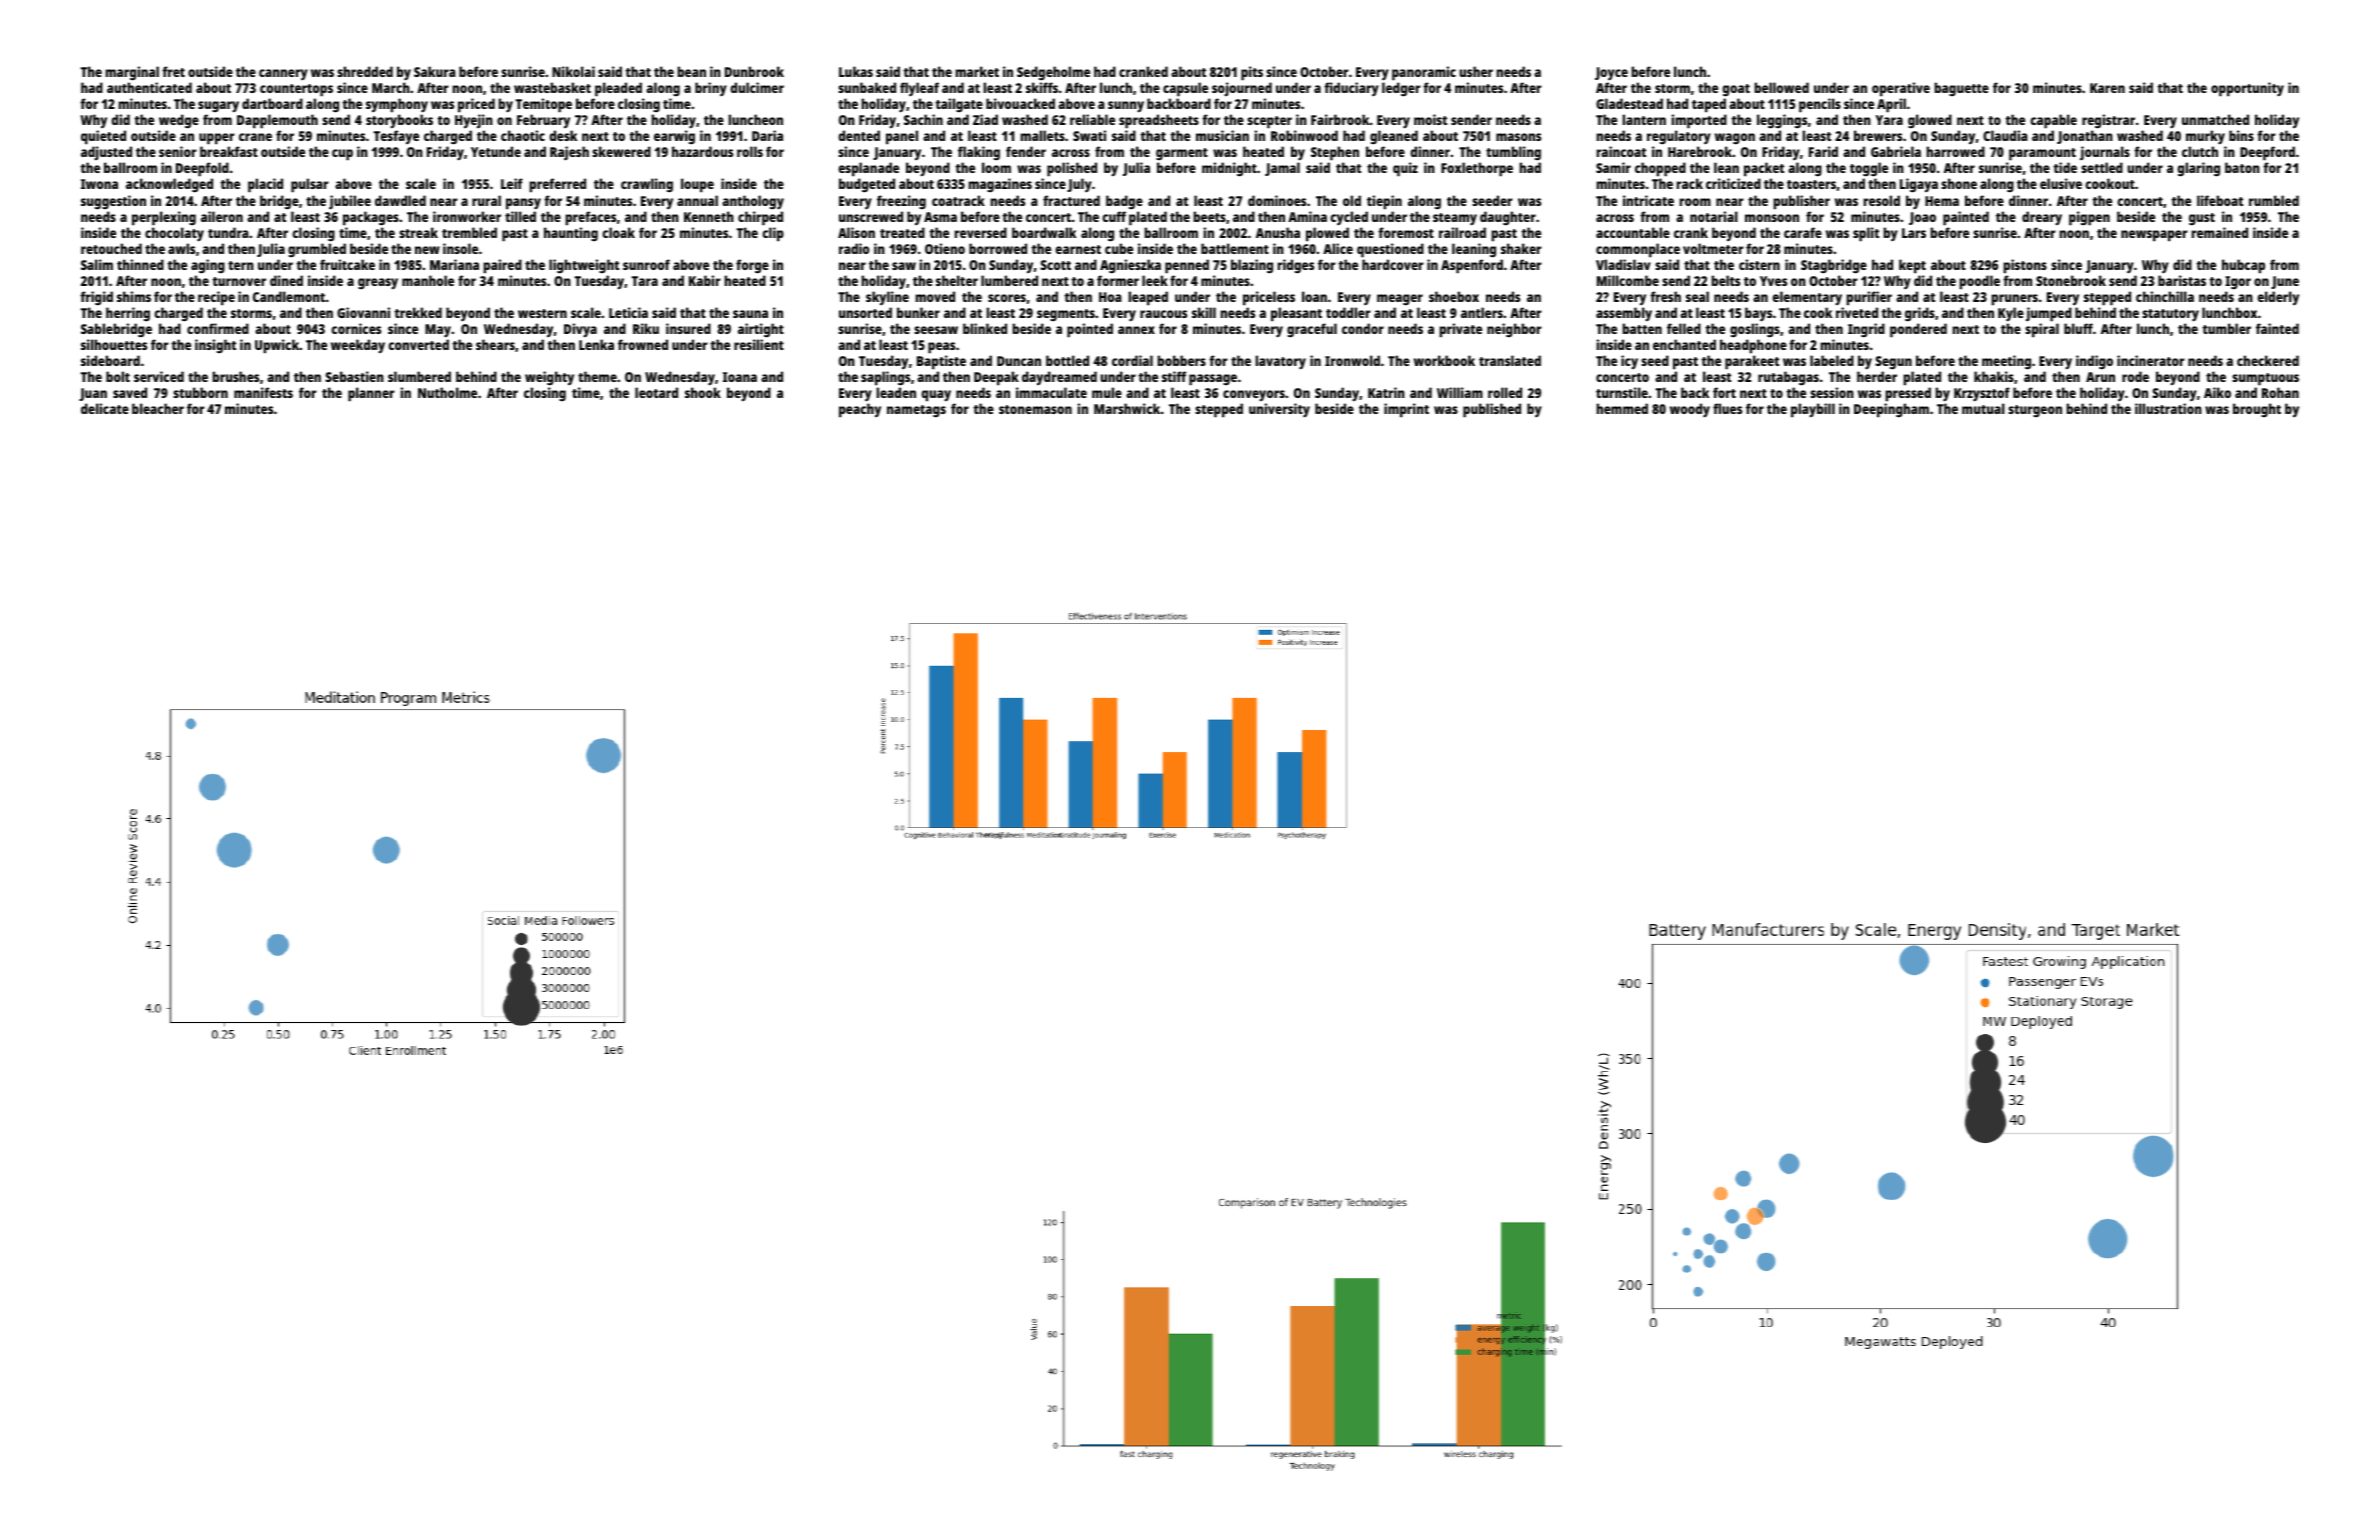 The image size is (2380, 1540). I want to click on meager, so click(1400, 299).
